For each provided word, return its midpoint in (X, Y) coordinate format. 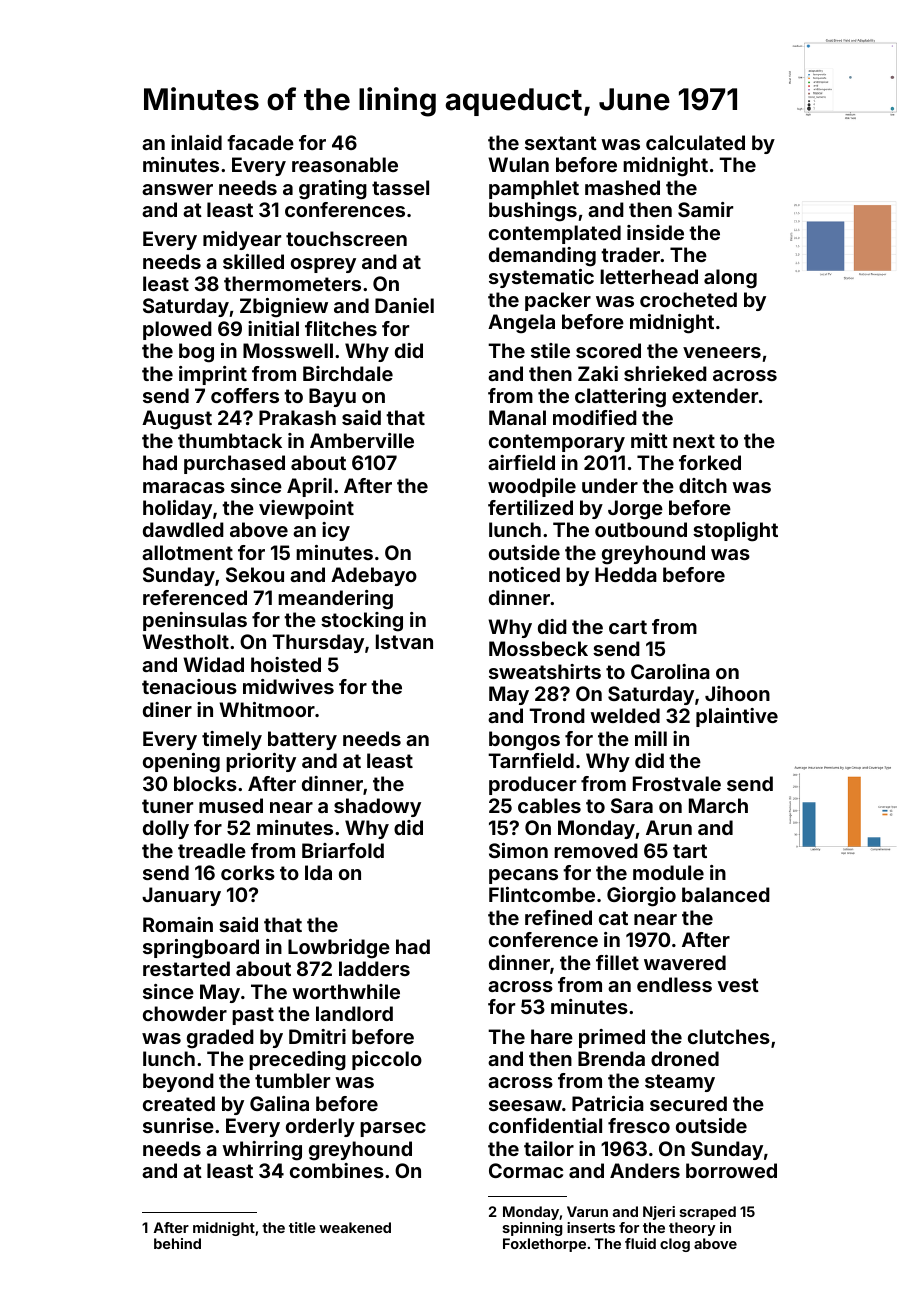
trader (630, 254)
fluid (640, 1243)
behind (177, 1243)
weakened (355, 1227)
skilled (253, 261)
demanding (542, 257)
